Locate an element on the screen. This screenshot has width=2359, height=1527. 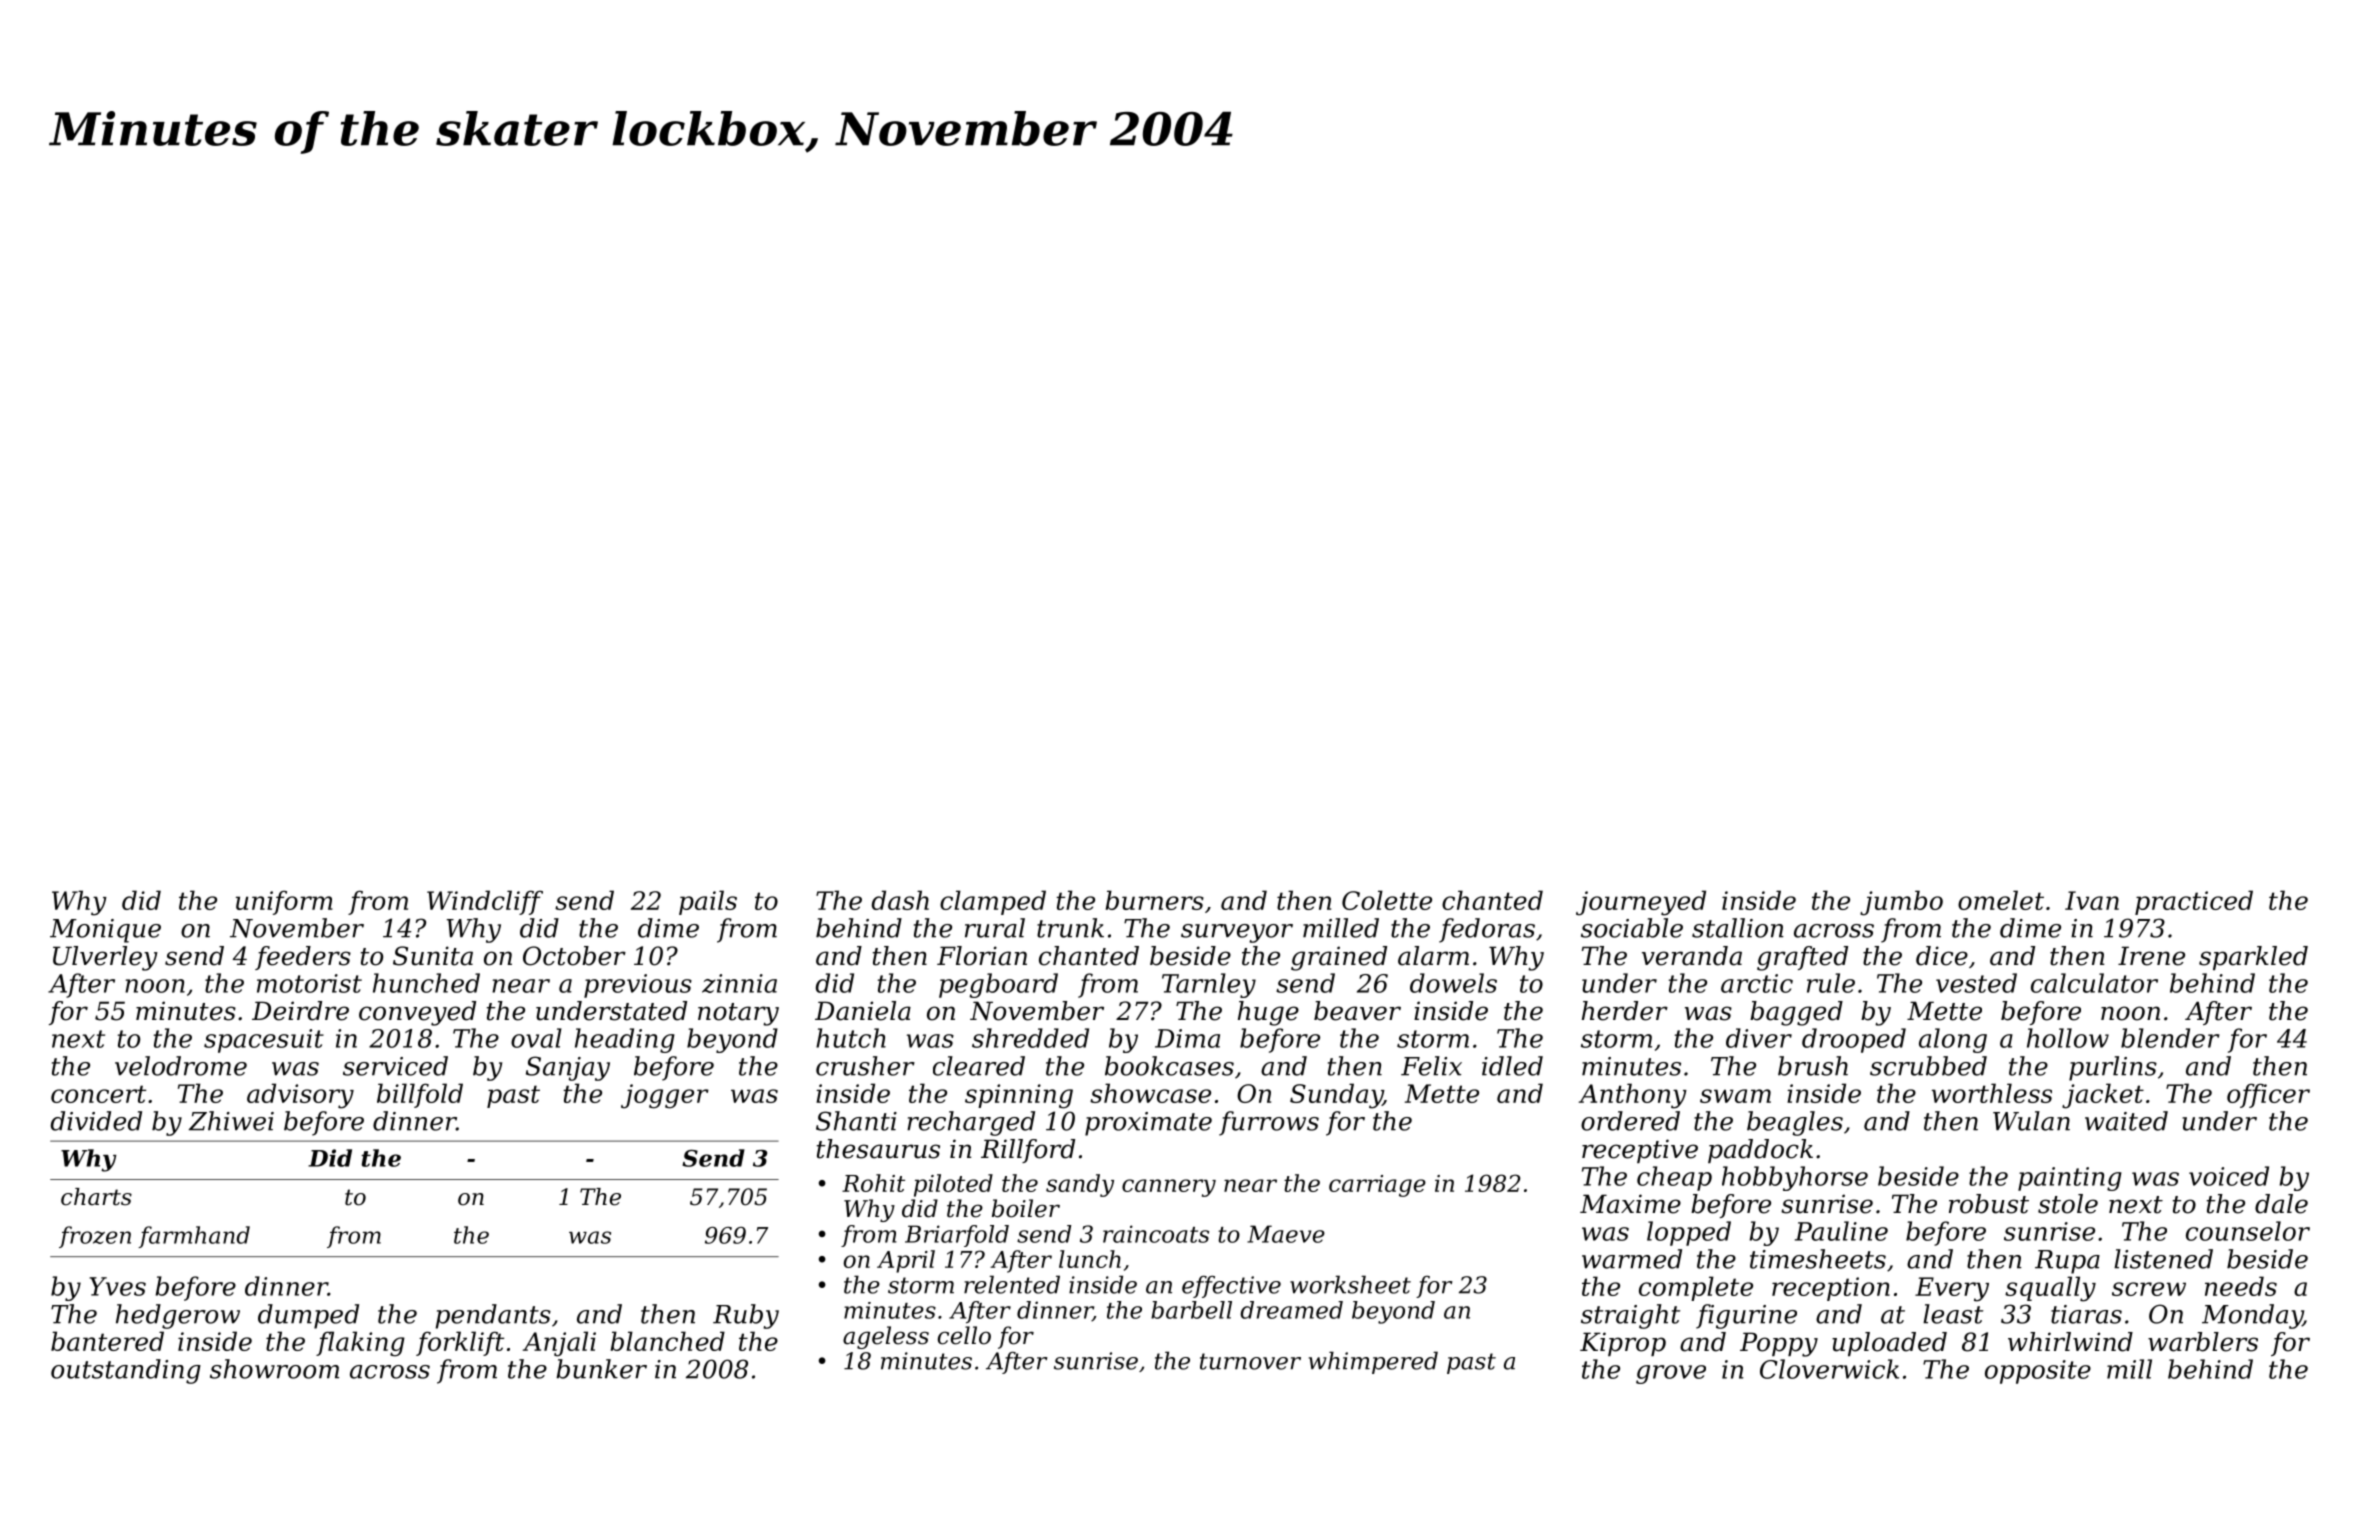
Ulverley is located at coordinates (105, 958).
